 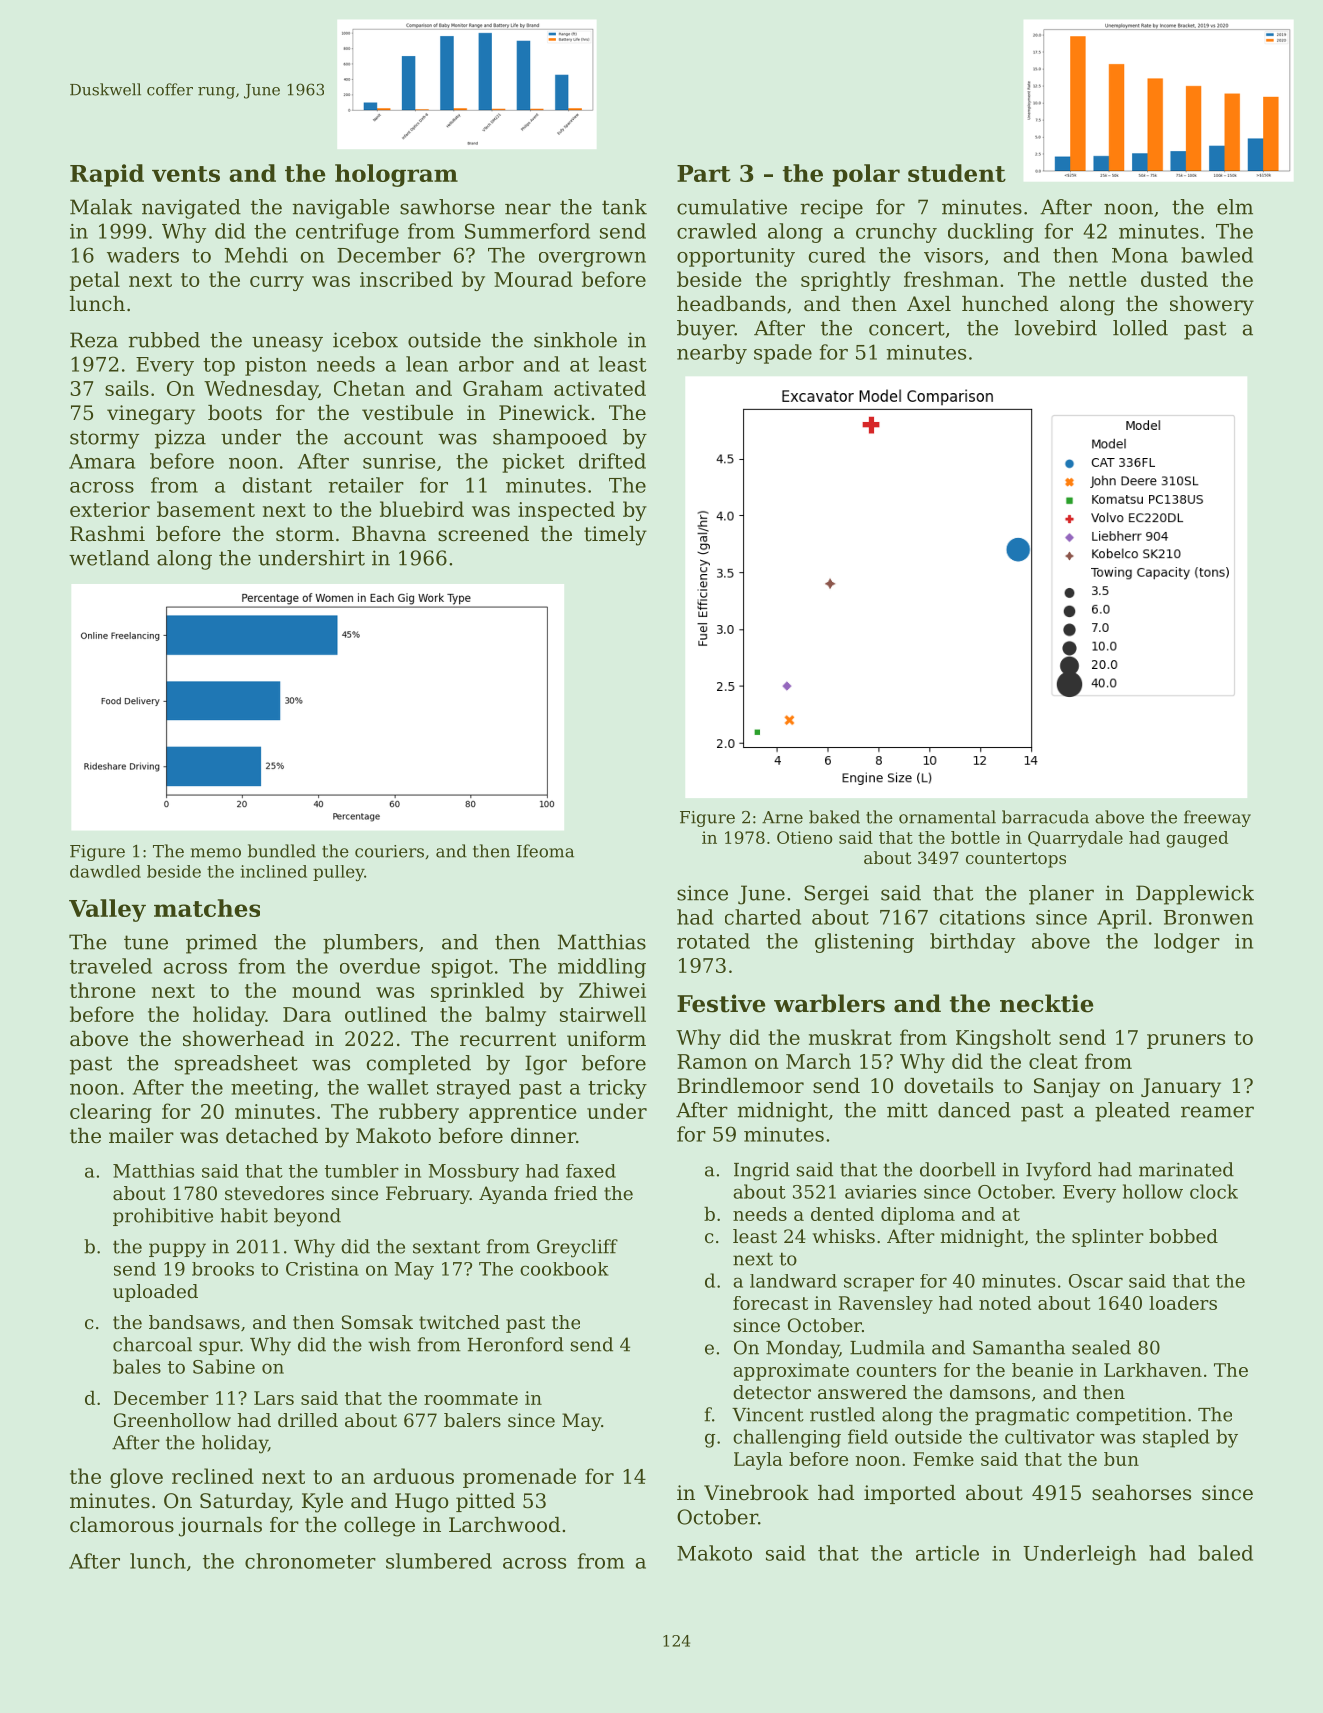 I want to click on retailer, so click(x=366, y=485).
